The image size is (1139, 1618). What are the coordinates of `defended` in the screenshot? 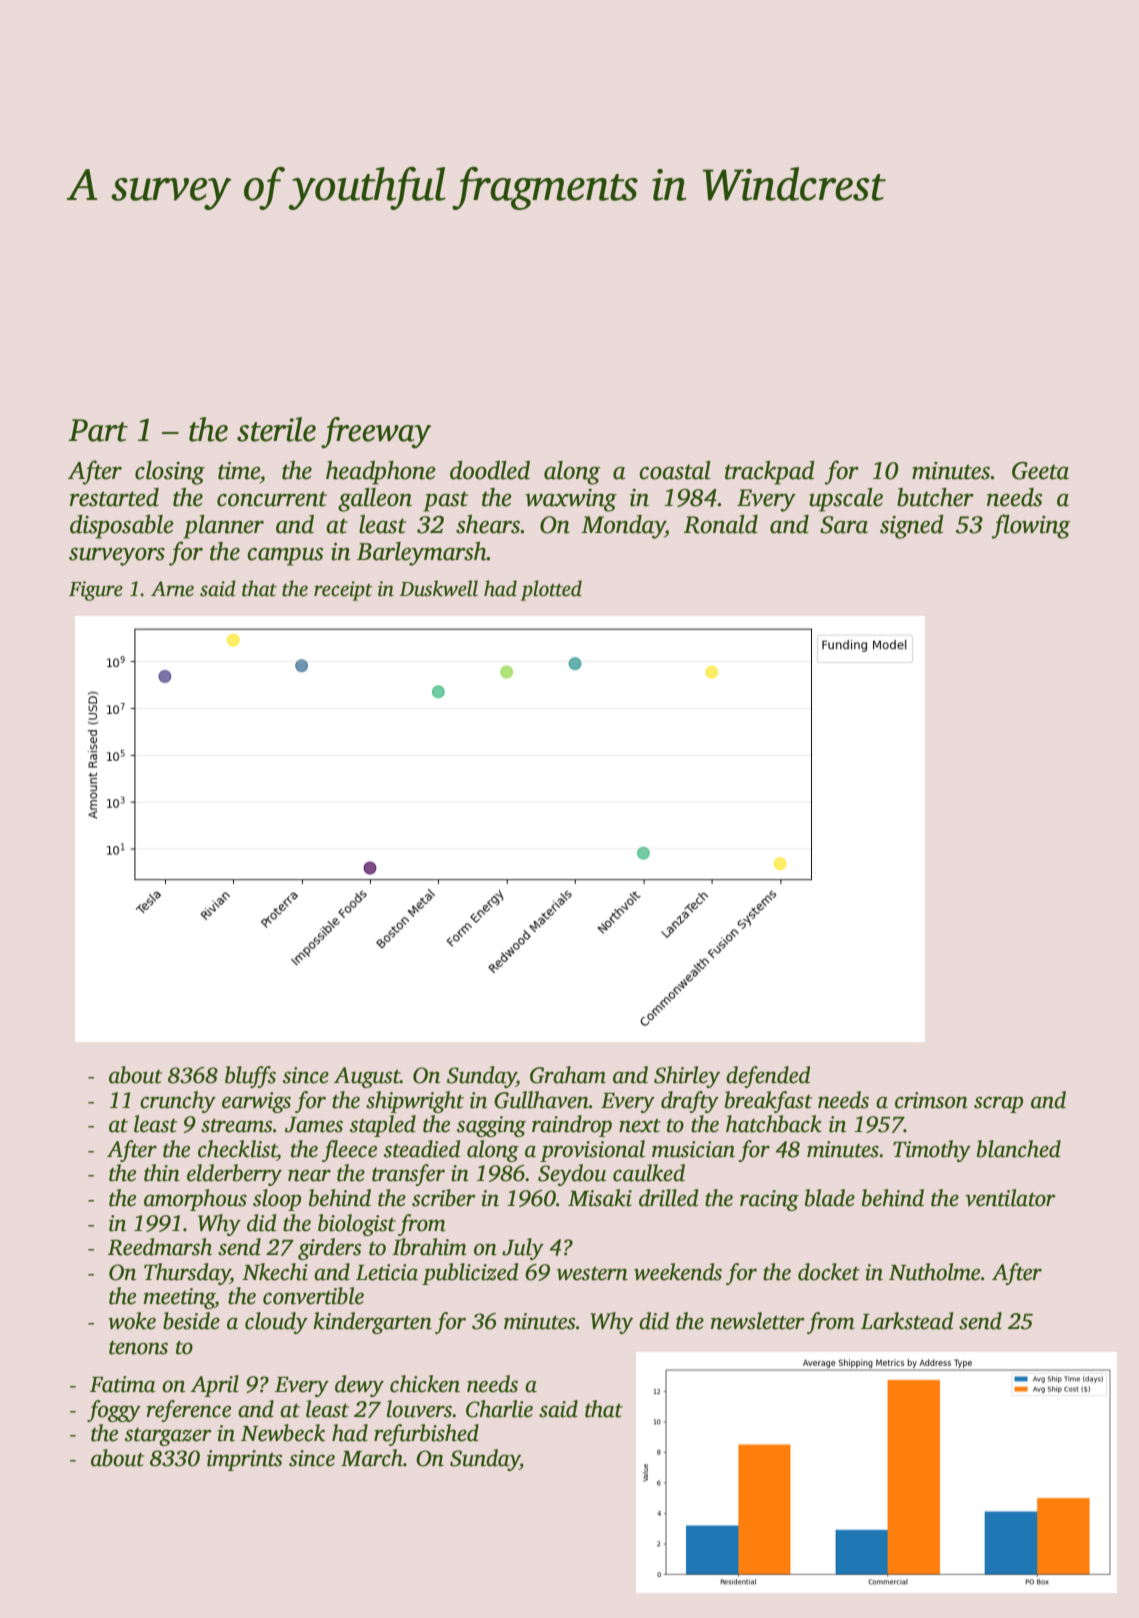 It's located at (768, 1077).
